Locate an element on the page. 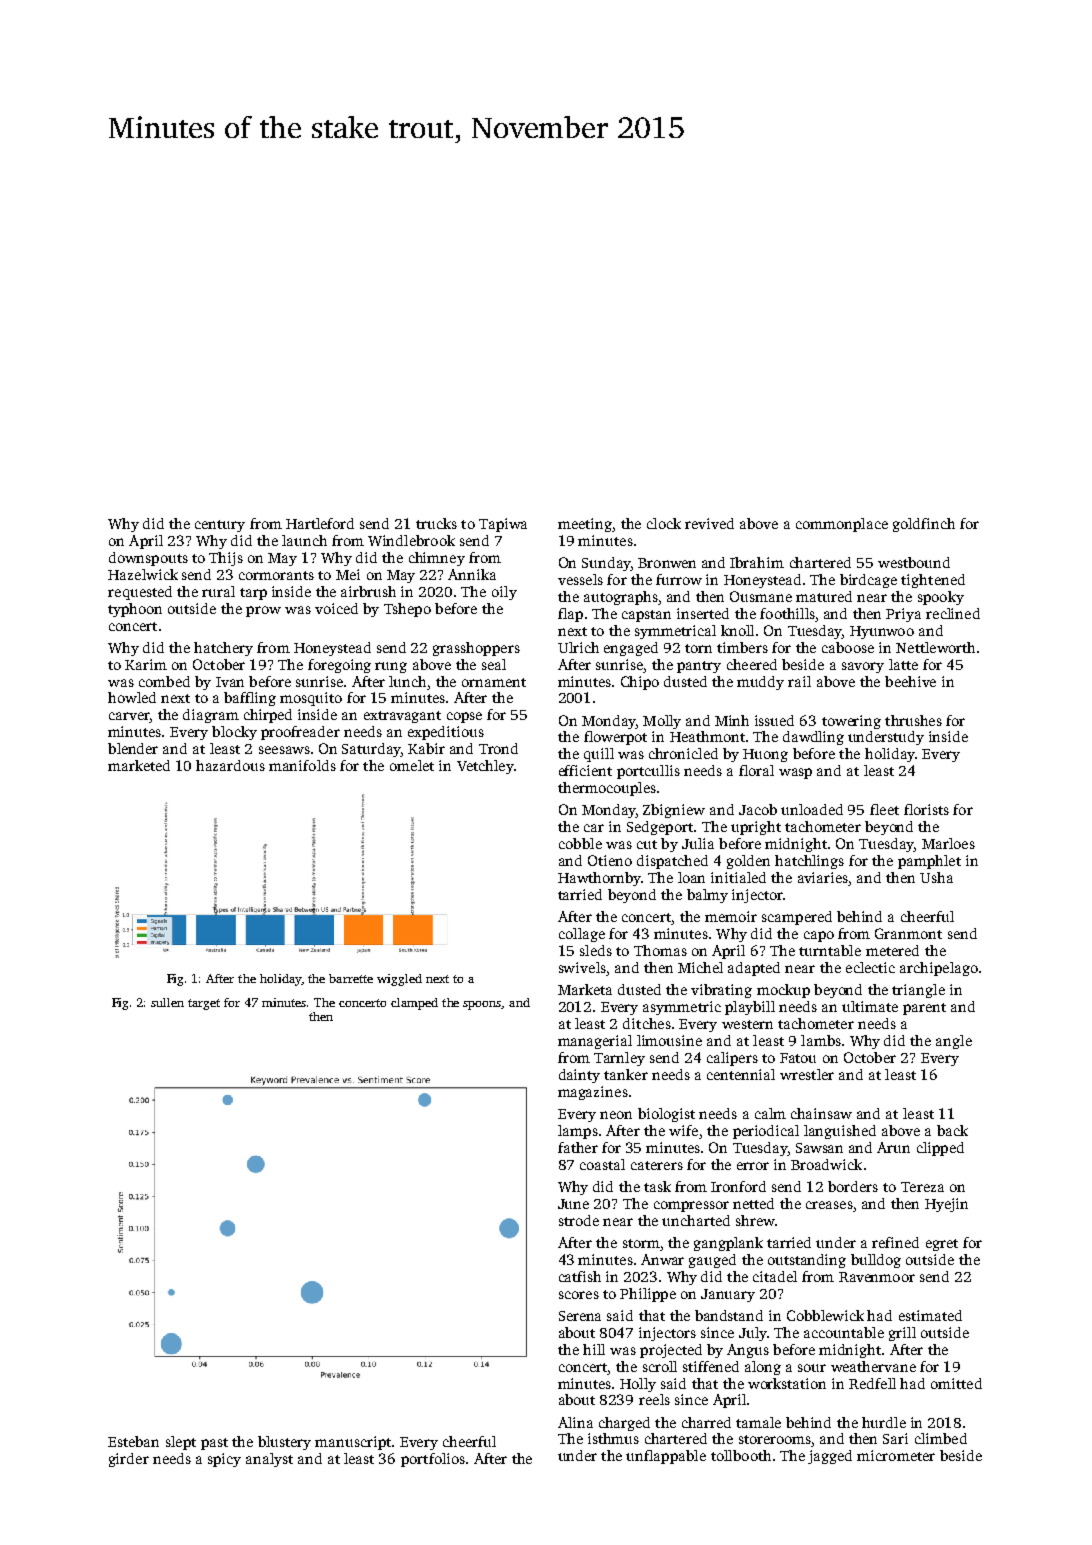 Image resolution: width=1092 pixels, height=1545 pixels. back is located at coordinates (952, 1130).
